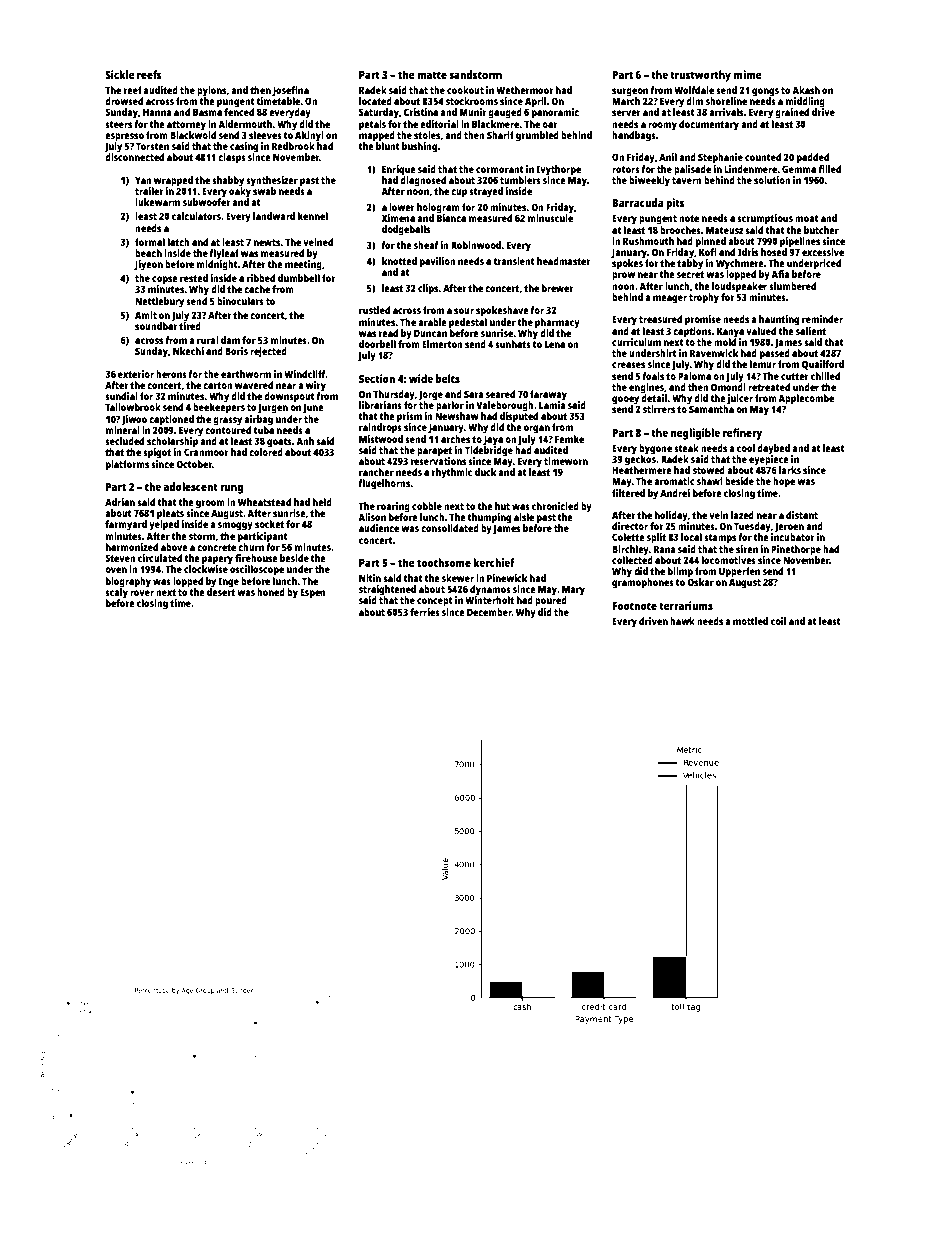 Image resolution: width=952 pixels, height=1233 pixels. I want to click on cormorant, so click(500, 169).
